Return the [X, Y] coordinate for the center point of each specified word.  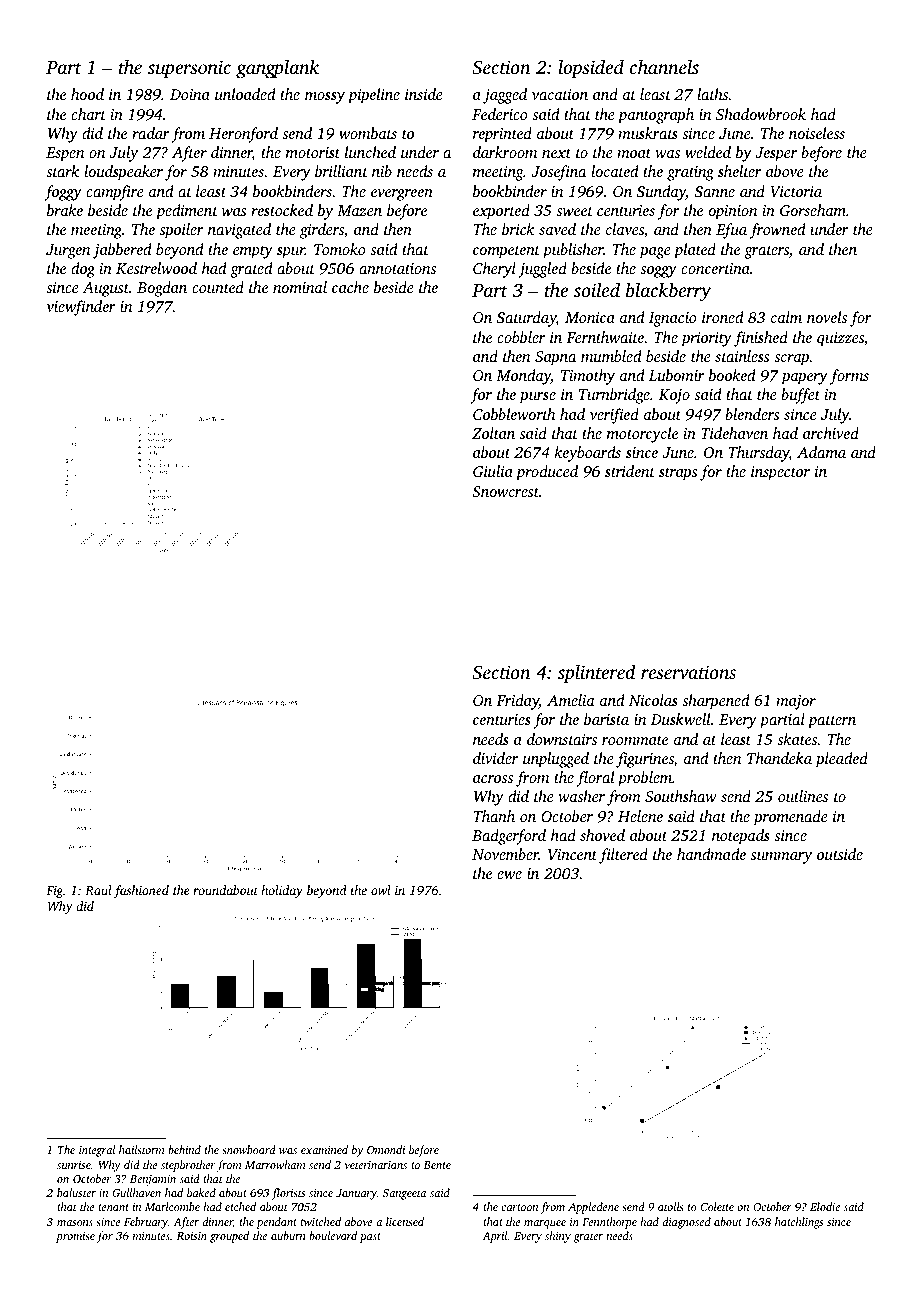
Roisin [192, 1236]
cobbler [521, 337]
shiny [558, 1237]
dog [83, 270]
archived [831, 433]
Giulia [493, 471]
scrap [791, 360]
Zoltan [493, 433]
